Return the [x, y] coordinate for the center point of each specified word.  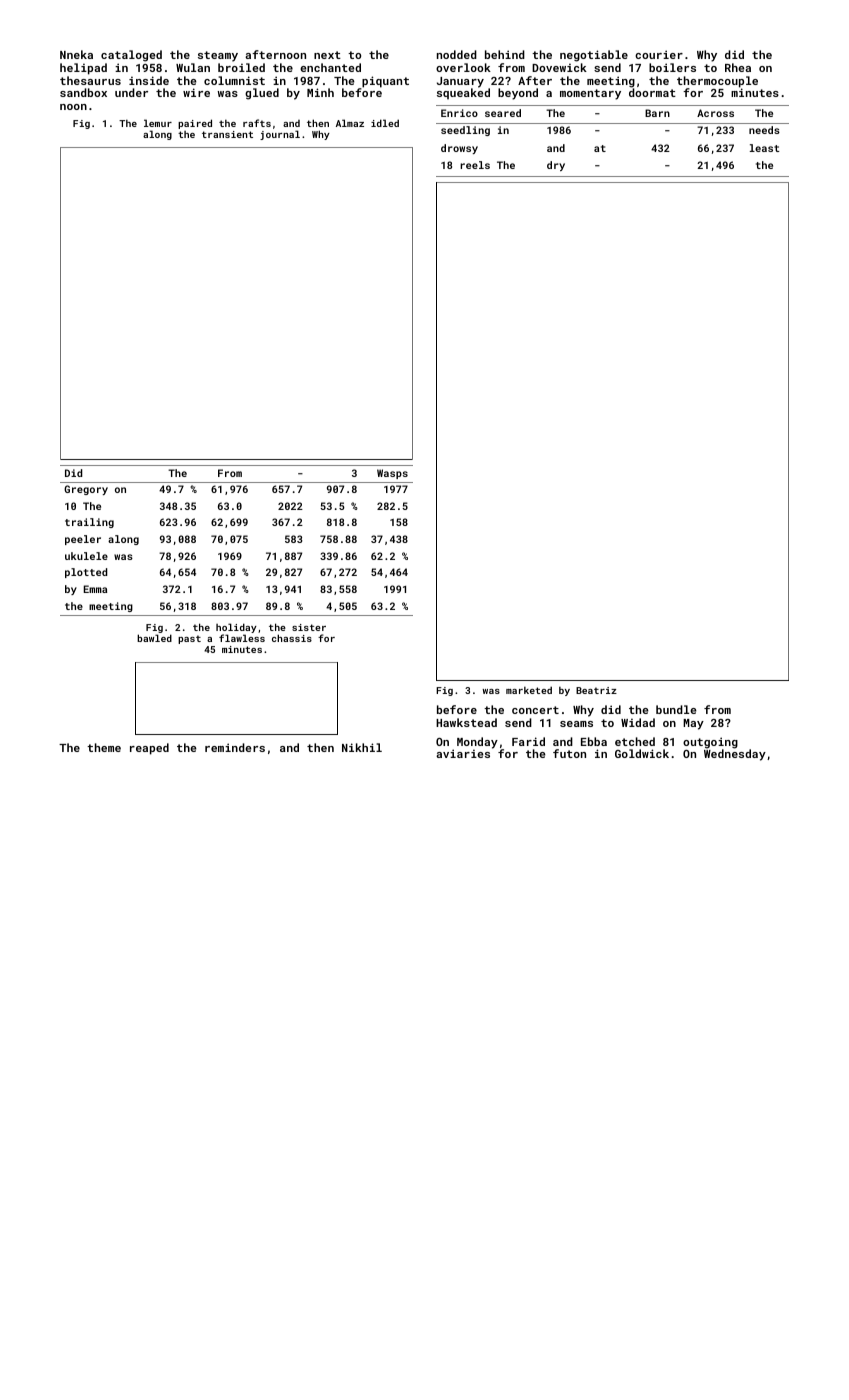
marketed [529, 690]
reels [475, 165]
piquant [385, 82]
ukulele [86, 556]
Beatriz [596, 690]
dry [556, 166]
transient [227, 134]
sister [309, 627]
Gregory [86, 490]
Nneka [76, 54]
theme [104, 747]
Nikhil [362, 747]
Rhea [738, 67]
